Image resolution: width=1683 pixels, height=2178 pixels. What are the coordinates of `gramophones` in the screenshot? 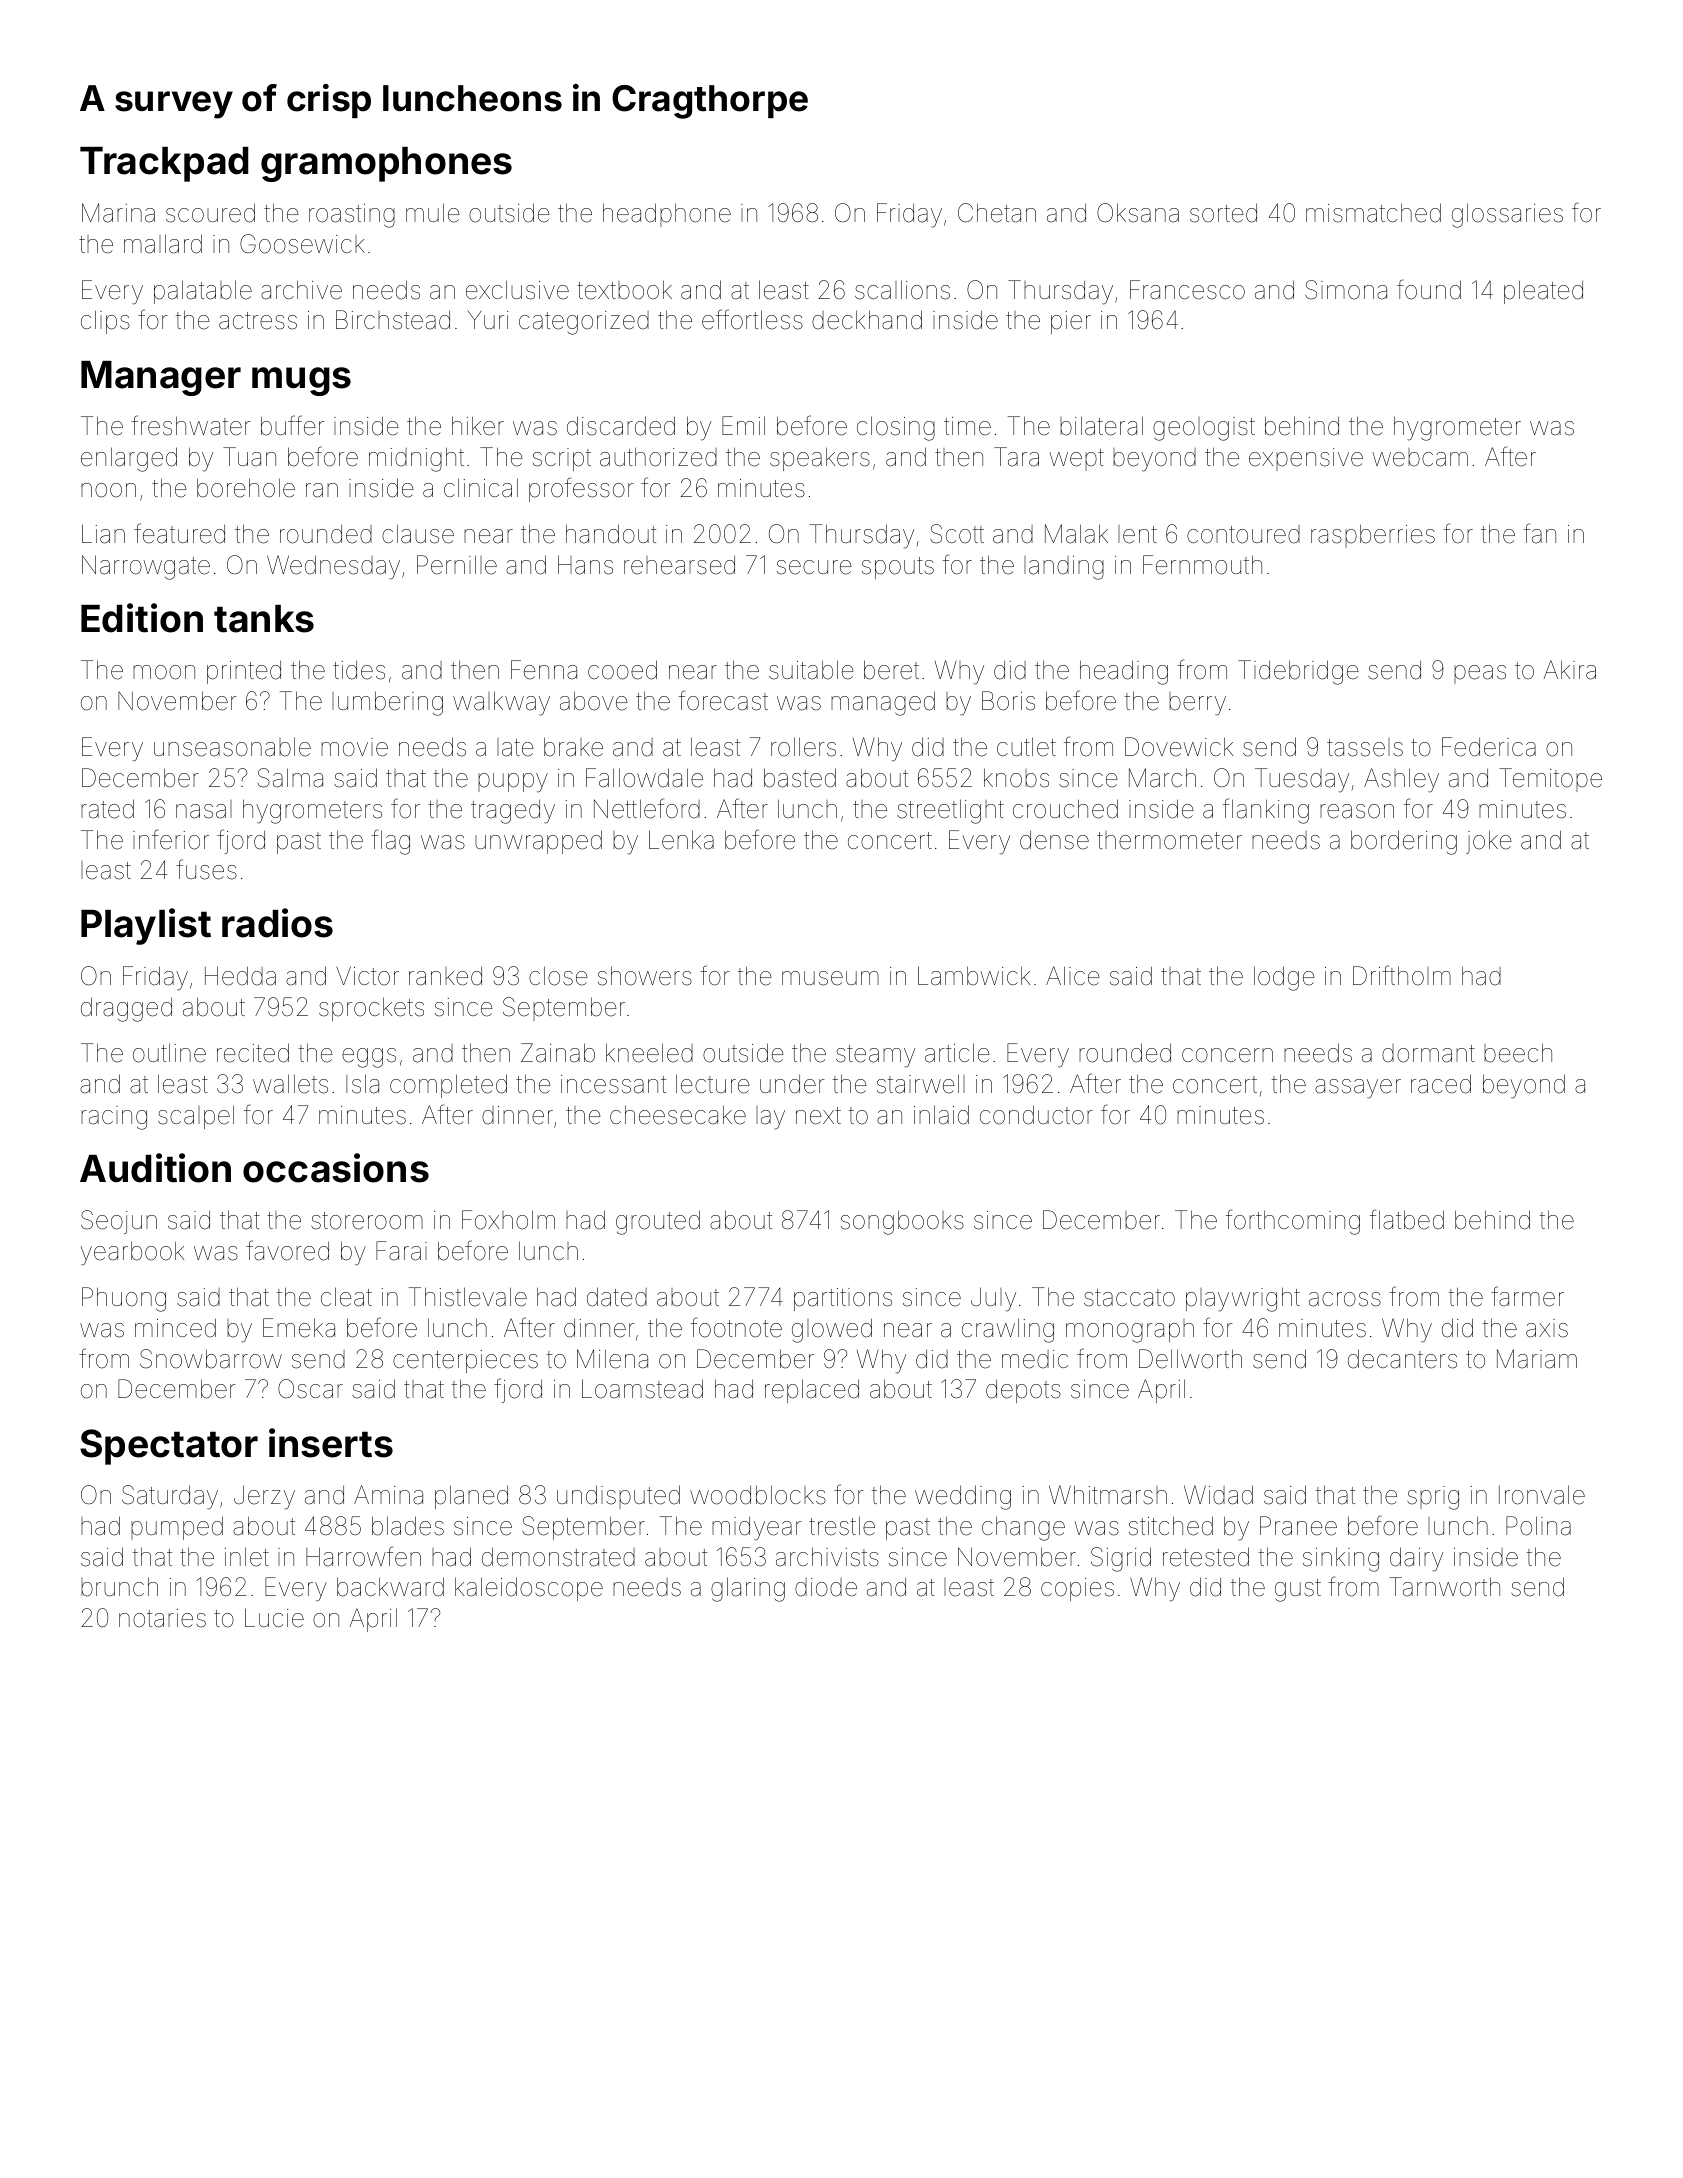 It's located at (386, 164).
